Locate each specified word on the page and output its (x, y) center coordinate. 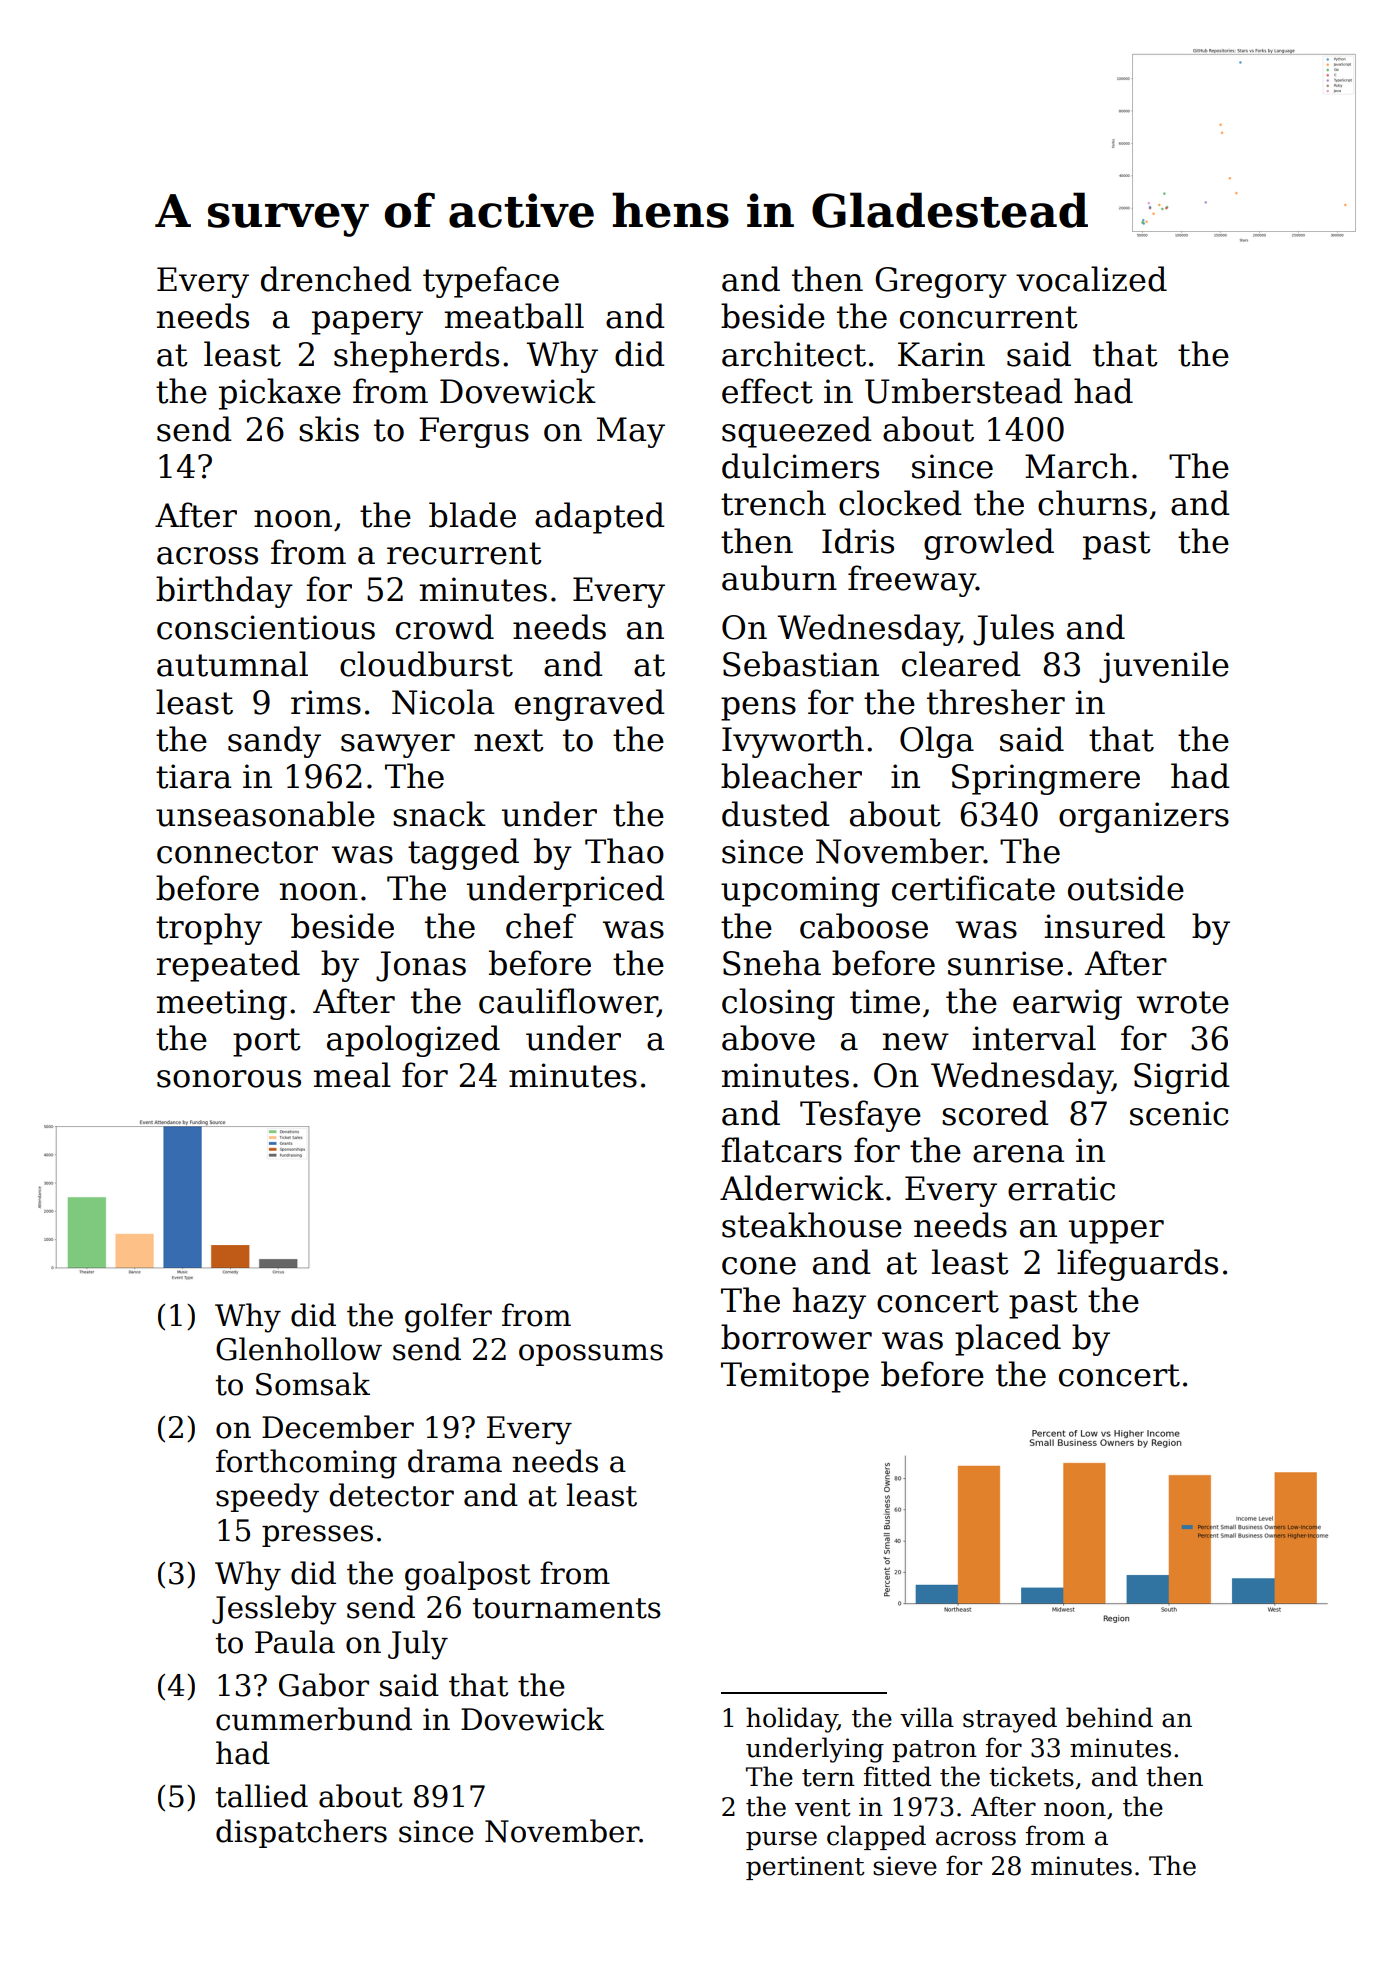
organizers (1144, 817)
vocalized (1091, 279)
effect (767, 391)
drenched (336, 279)
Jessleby (274, 1610)
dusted (776, 814)
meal (352, 1075)
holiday (792, 1720)
